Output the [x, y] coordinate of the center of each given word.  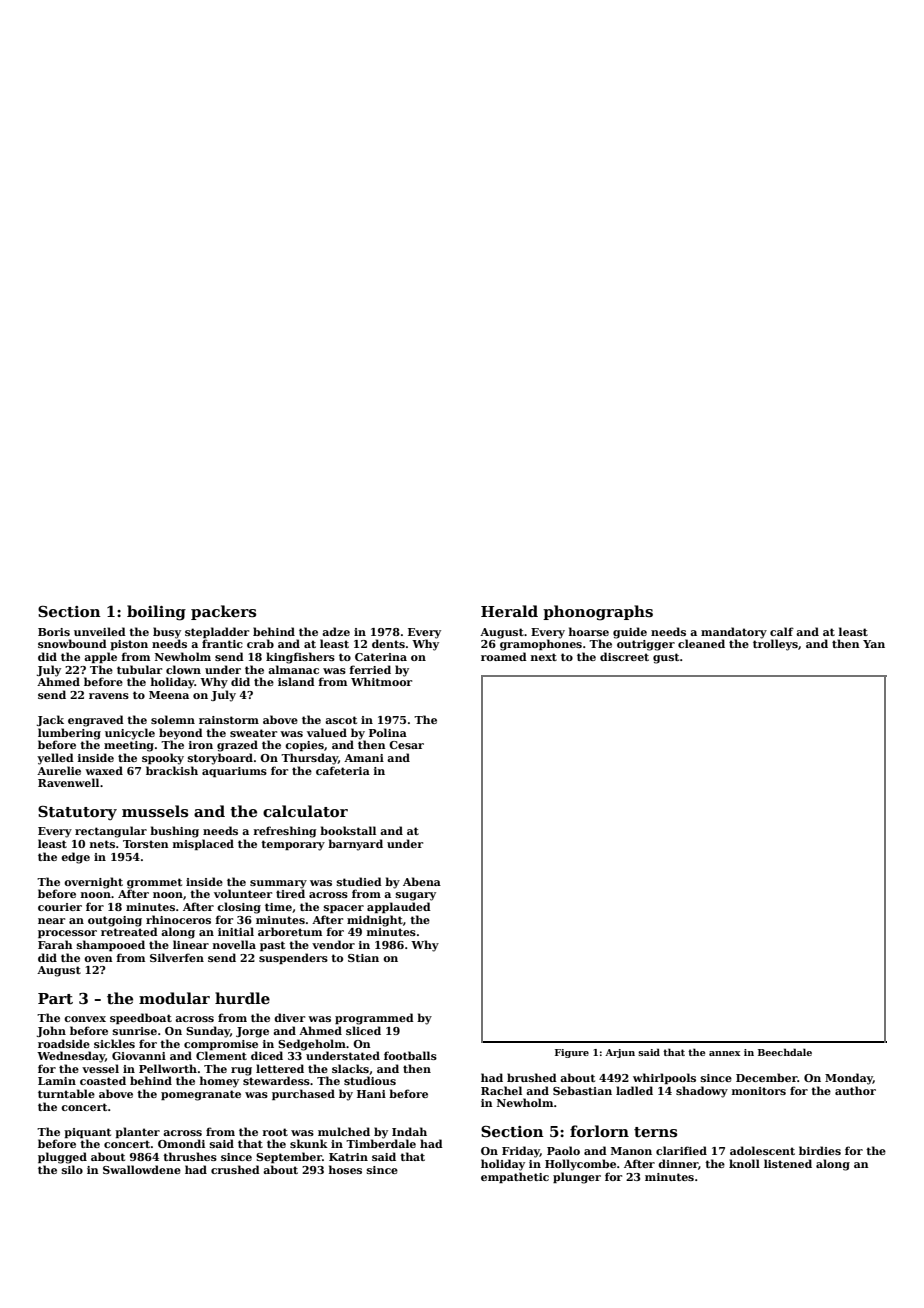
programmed [374, 1019]
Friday [521, 1152]
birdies [820, 1150]
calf [782, 631]
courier [60, 907]
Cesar [406, 745]
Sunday [208, 1032]
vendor [333, 944]
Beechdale [785, 1052]
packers [223, 612]
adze [336, 631]
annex [725, 1053]
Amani [364, 758]
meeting [129, 746]
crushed [235, 1169]
